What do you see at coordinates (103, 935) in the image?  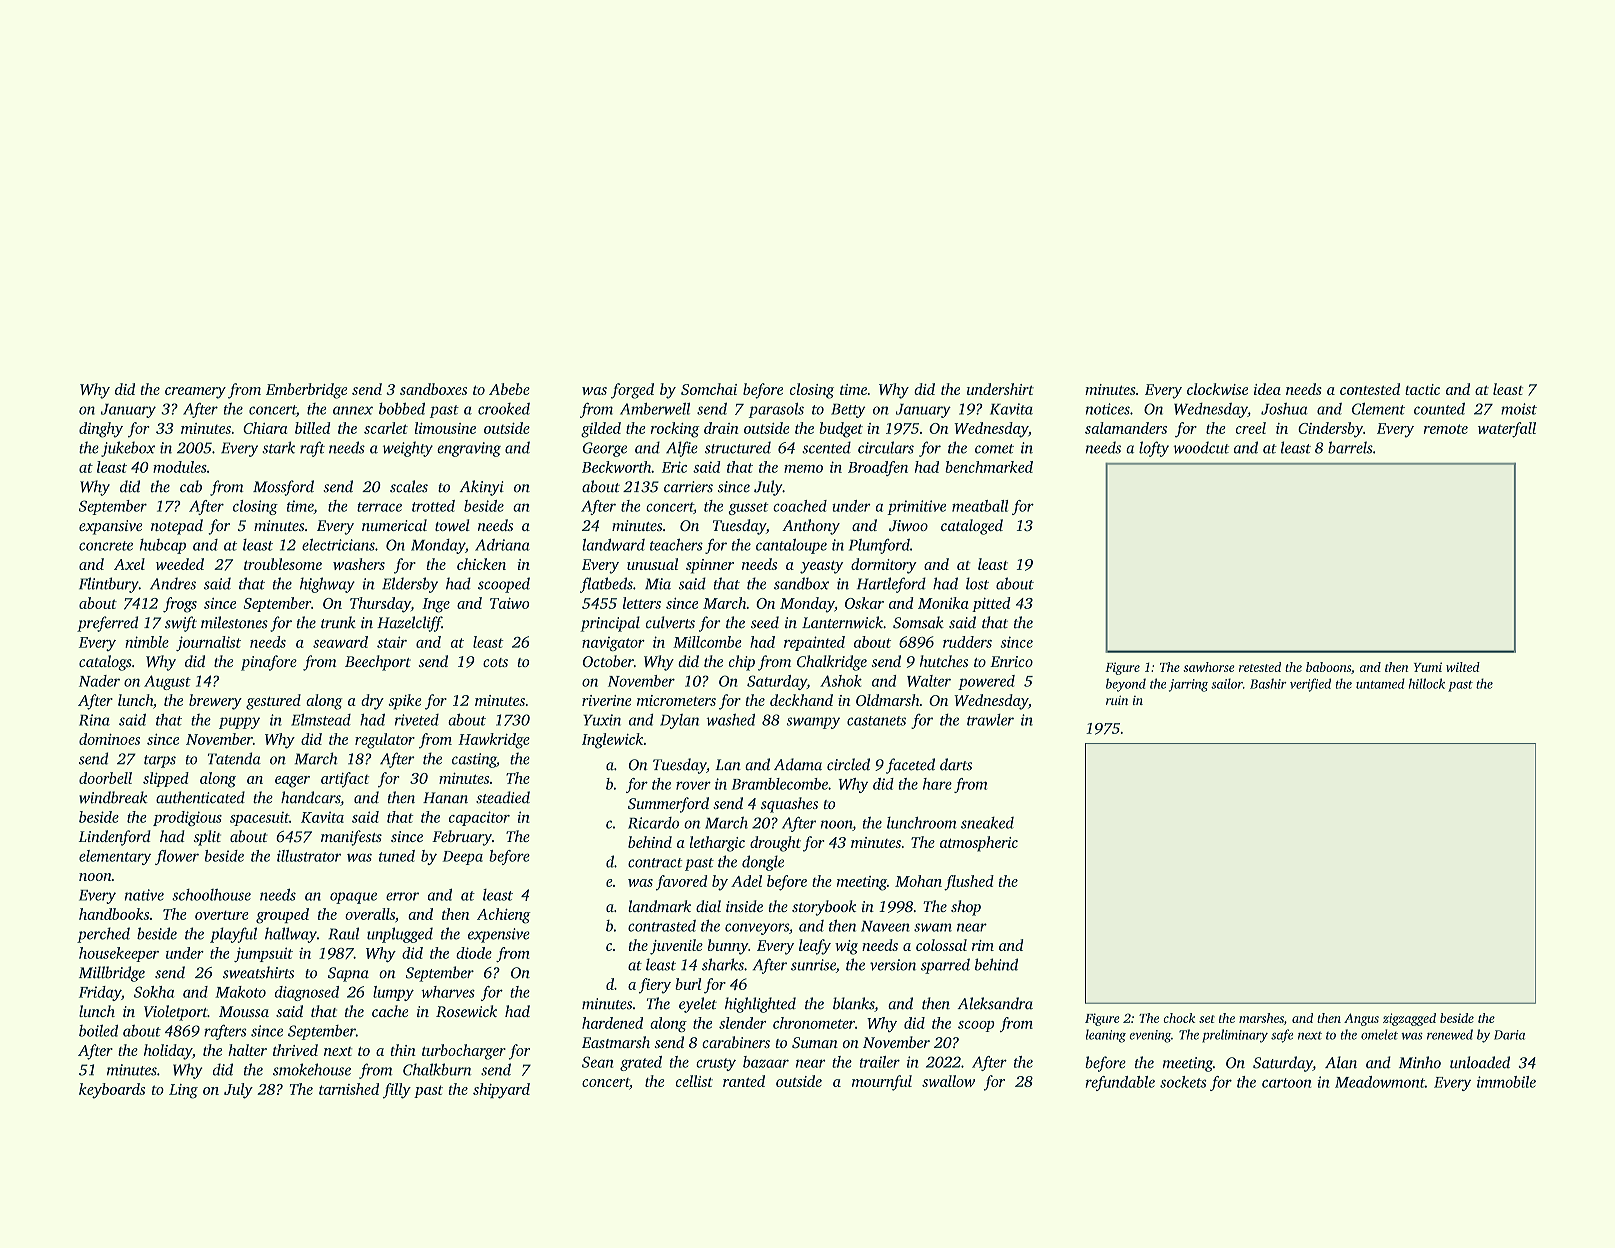 I see `perched` at bounding box center [103, 935].
